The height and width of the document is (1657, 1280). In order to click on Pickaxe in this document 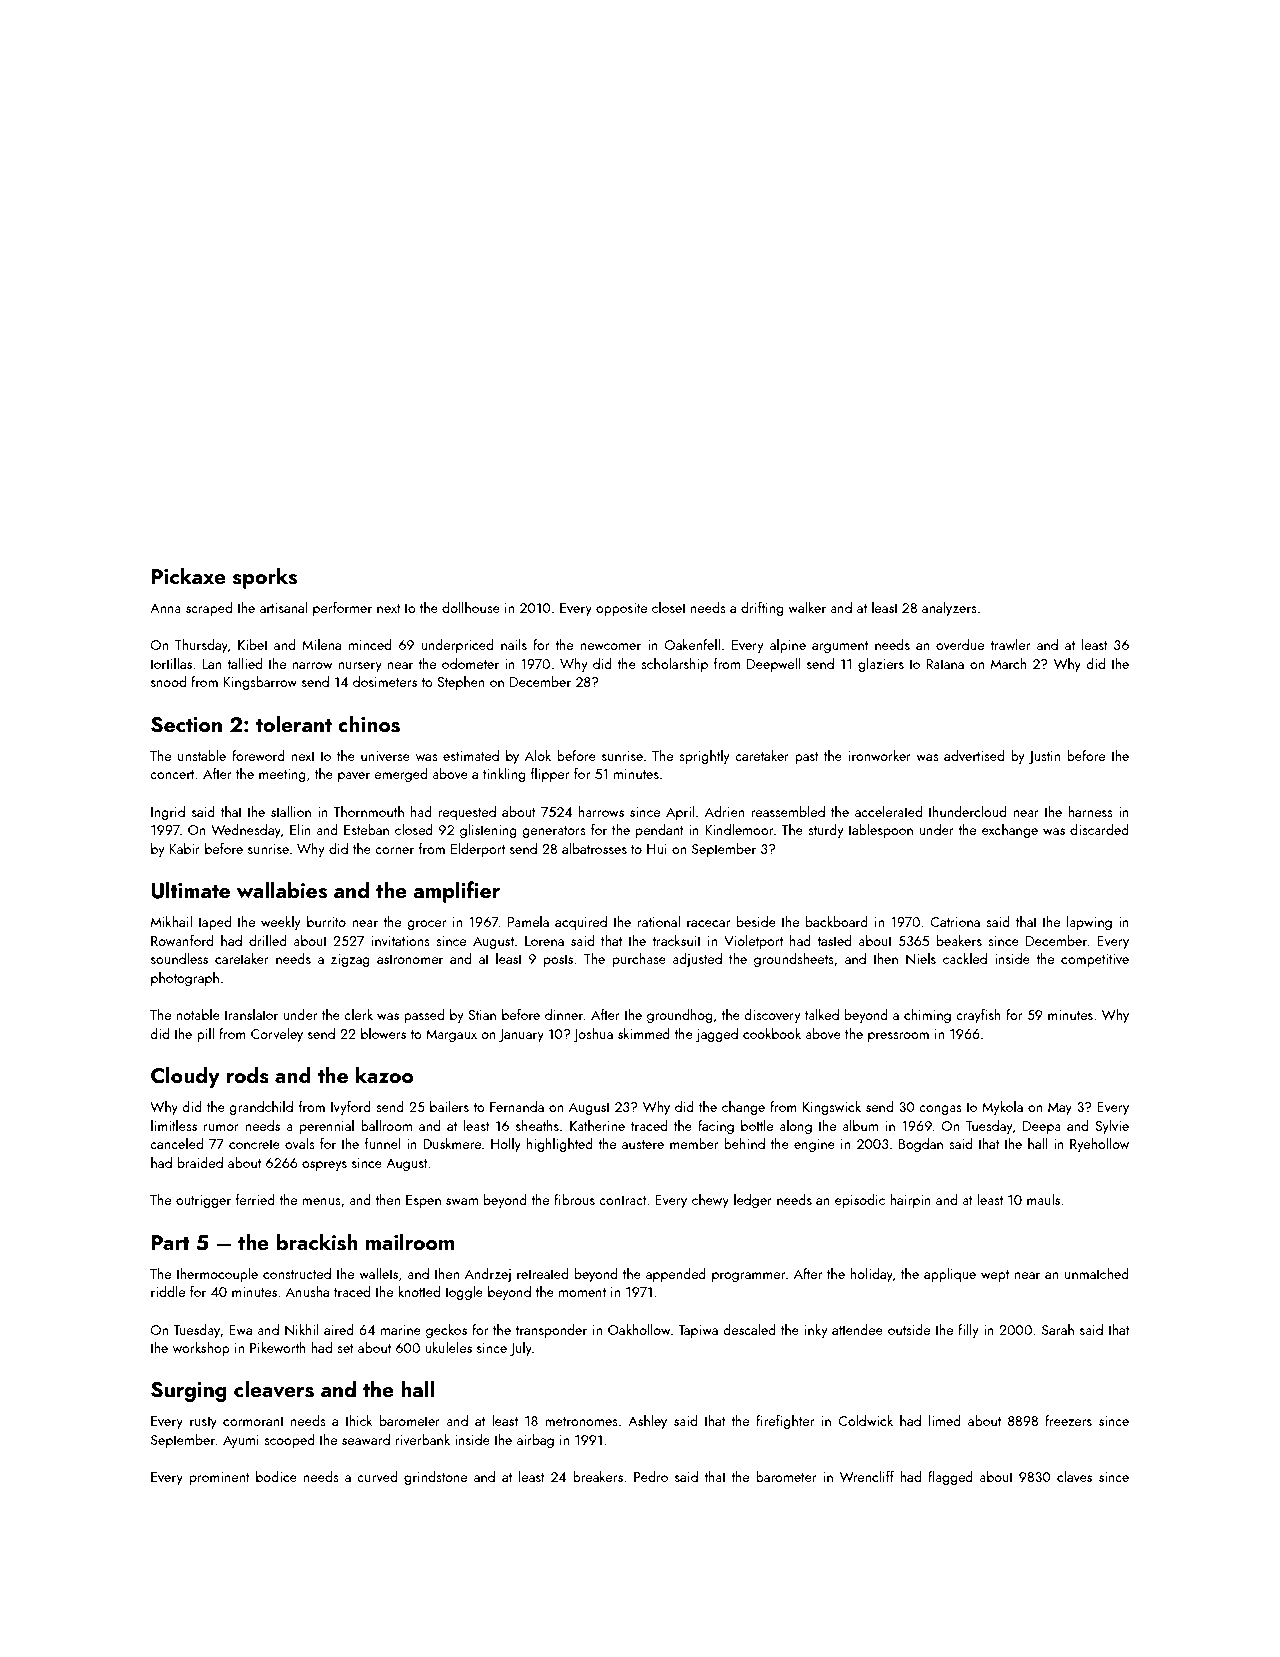, I will do `click(189, 575)`.
